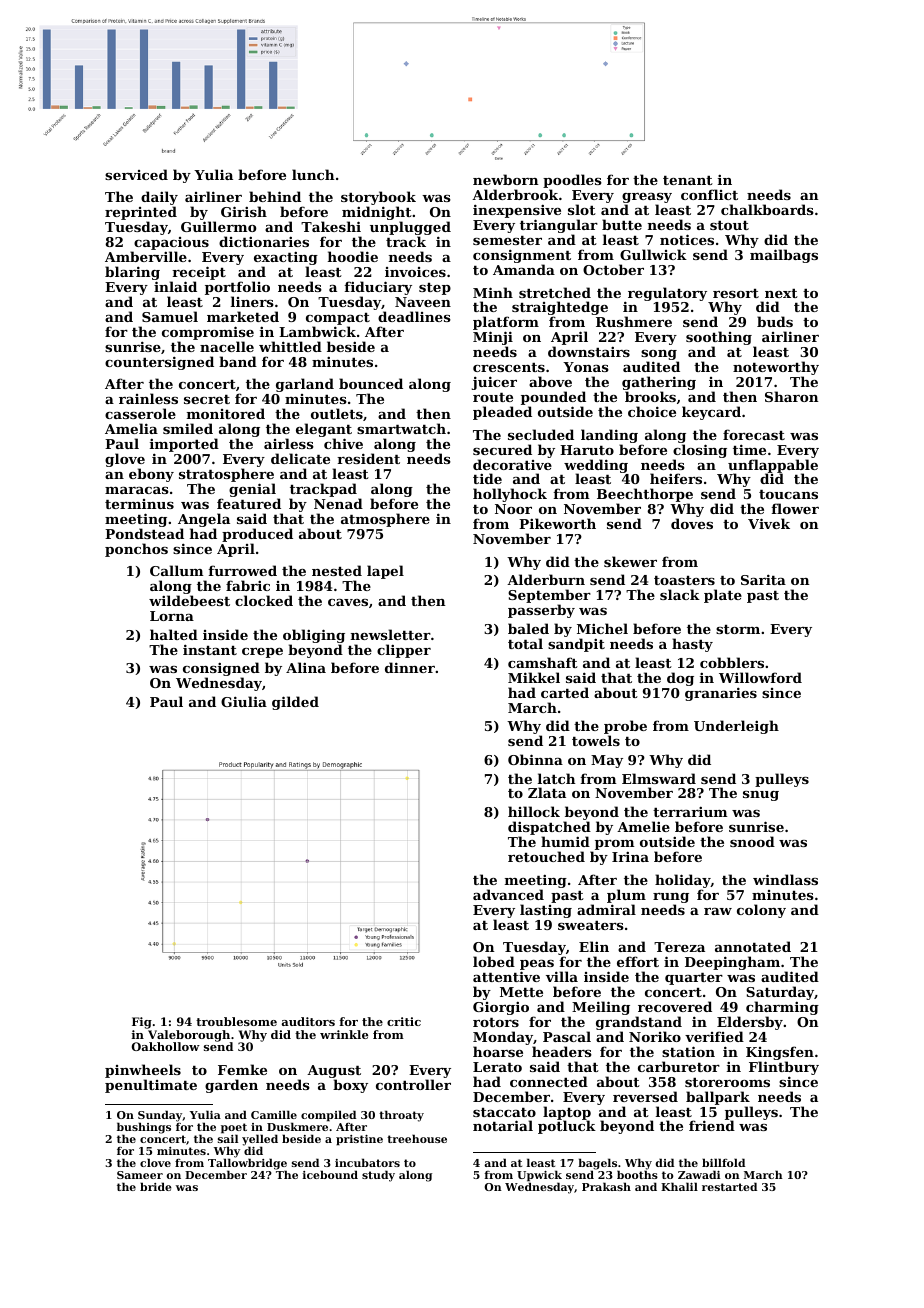  I want to click on lapel, so click(385, 572).
